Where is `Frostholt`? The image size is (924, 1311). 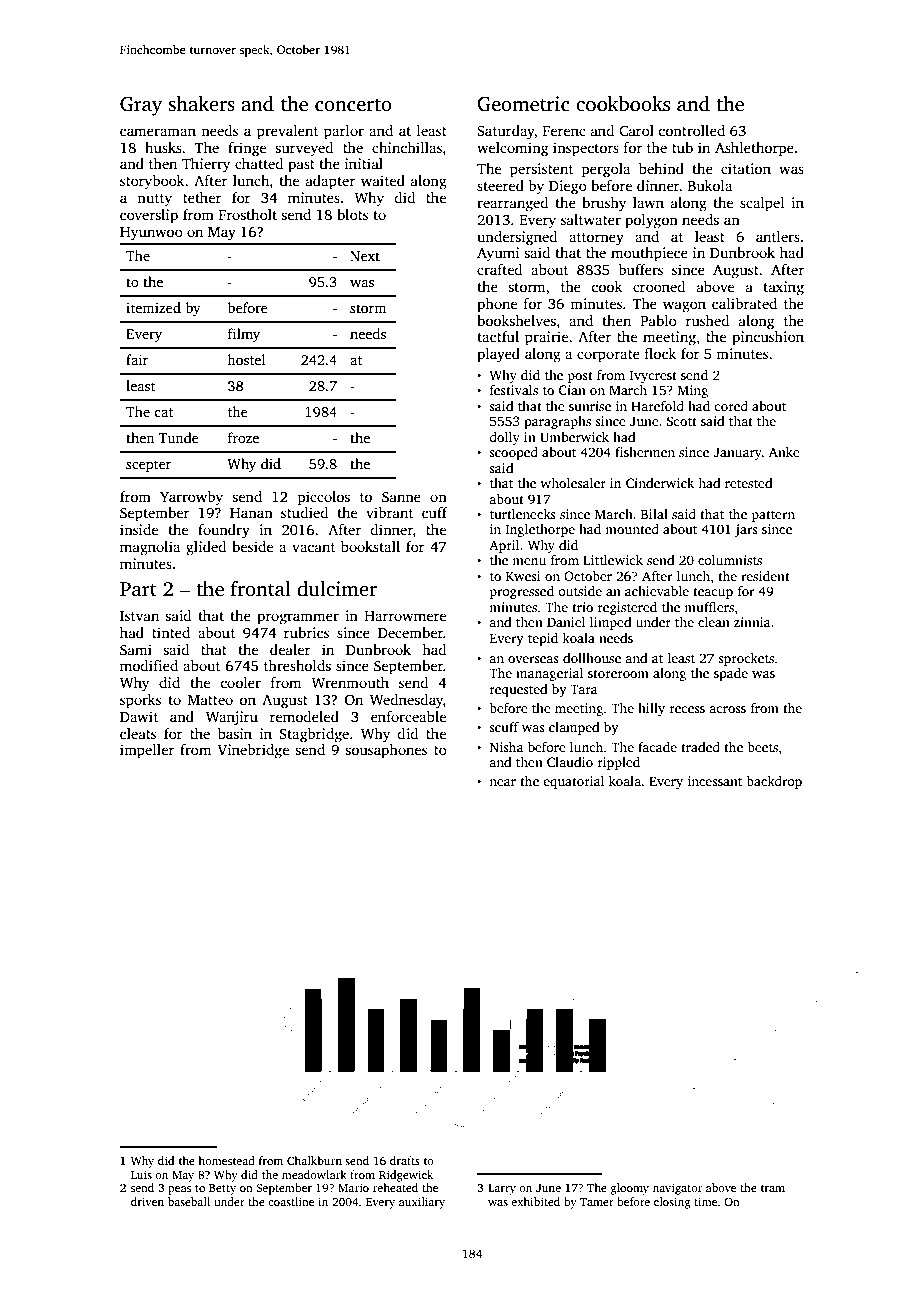 Frostholt is located at coordinates (248, 214).
